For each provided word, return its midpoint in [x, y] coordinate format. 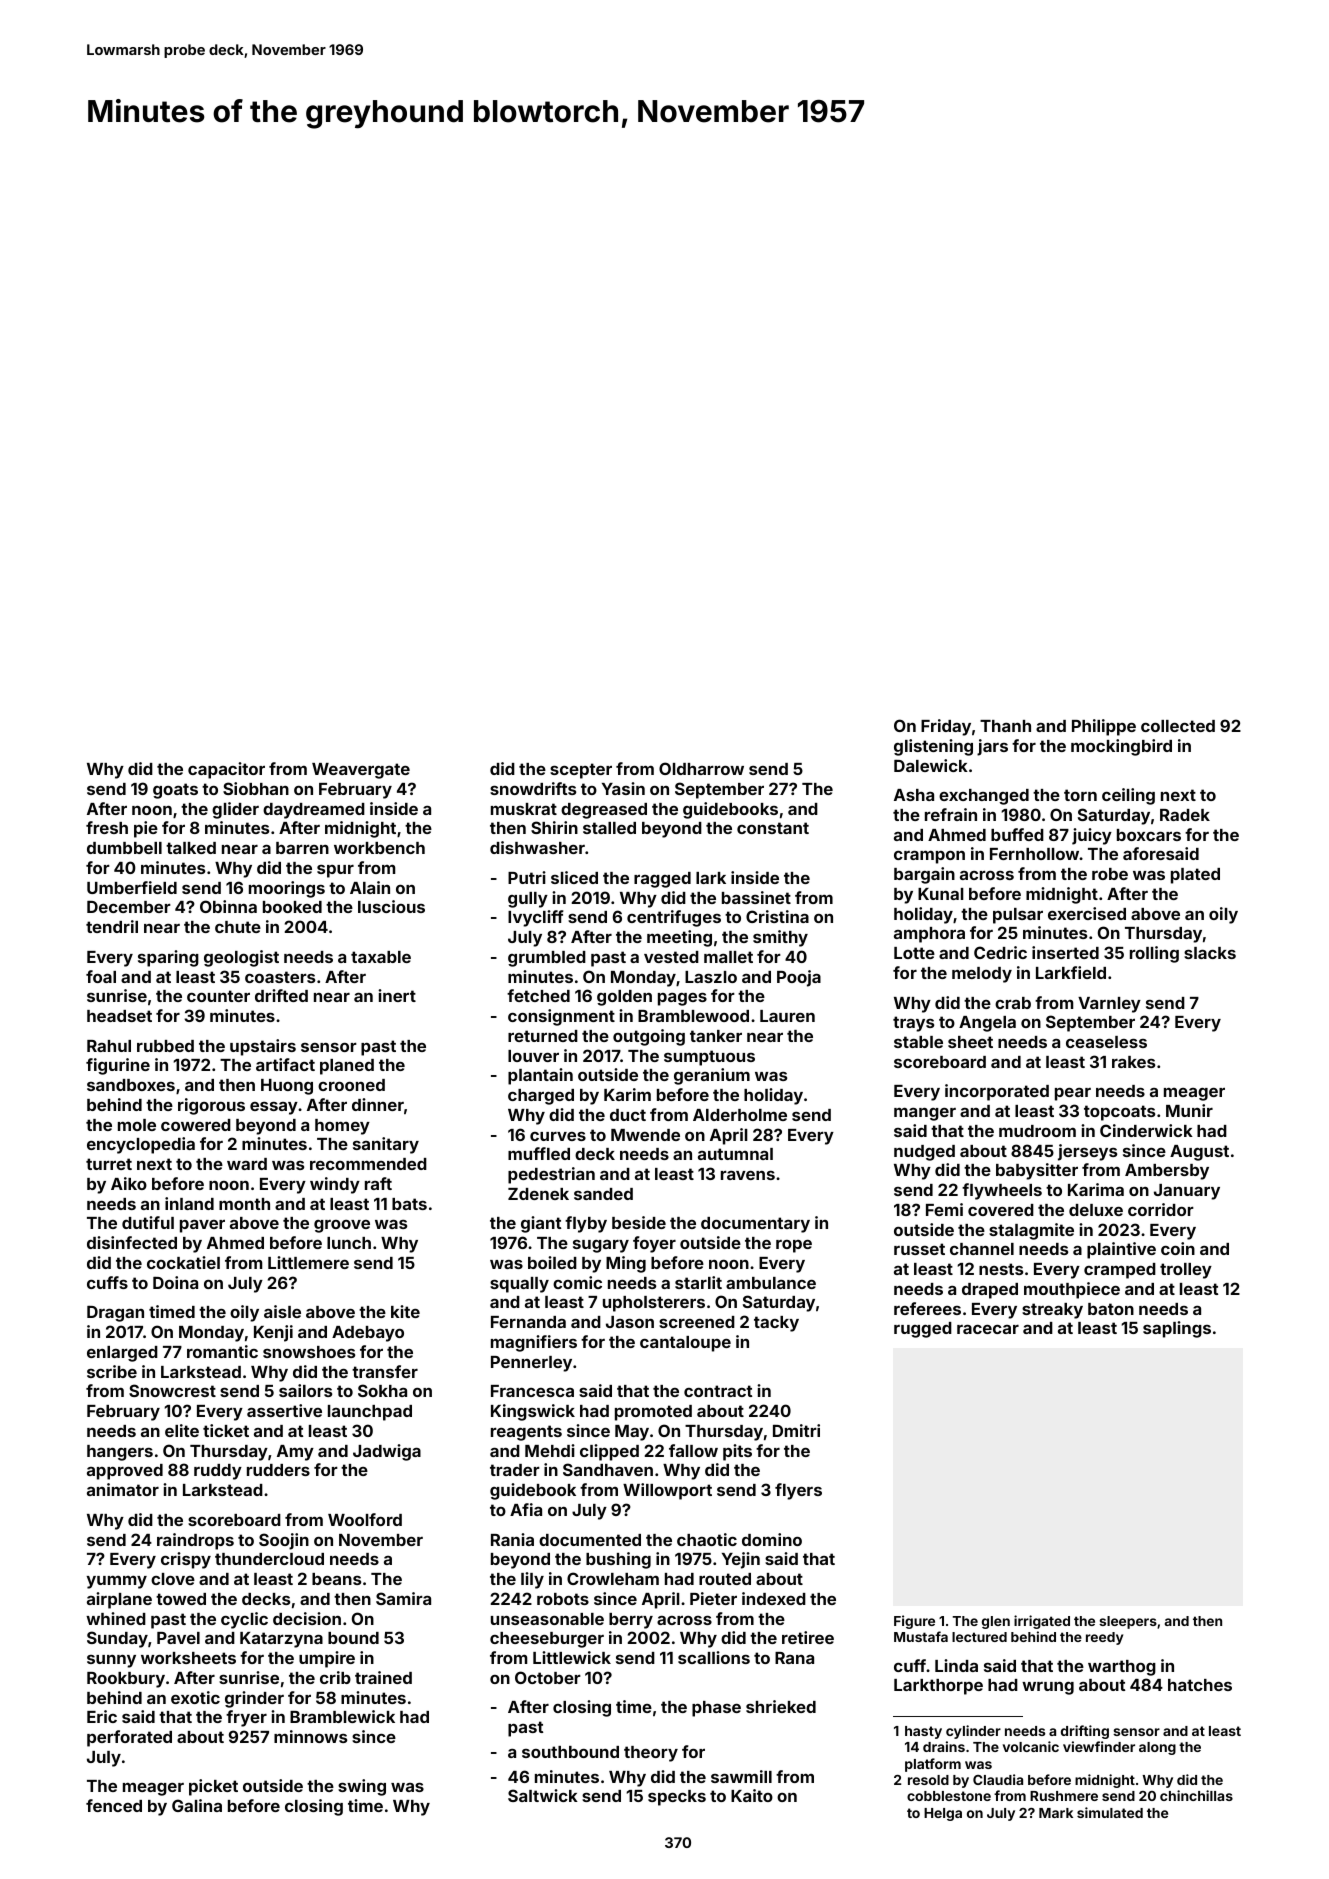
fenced [114, 1805]
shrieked [781, 1706]
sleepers [1128, 1622]
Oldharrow [701, 768]
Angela [987, 1024]
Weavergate [361, 771]
